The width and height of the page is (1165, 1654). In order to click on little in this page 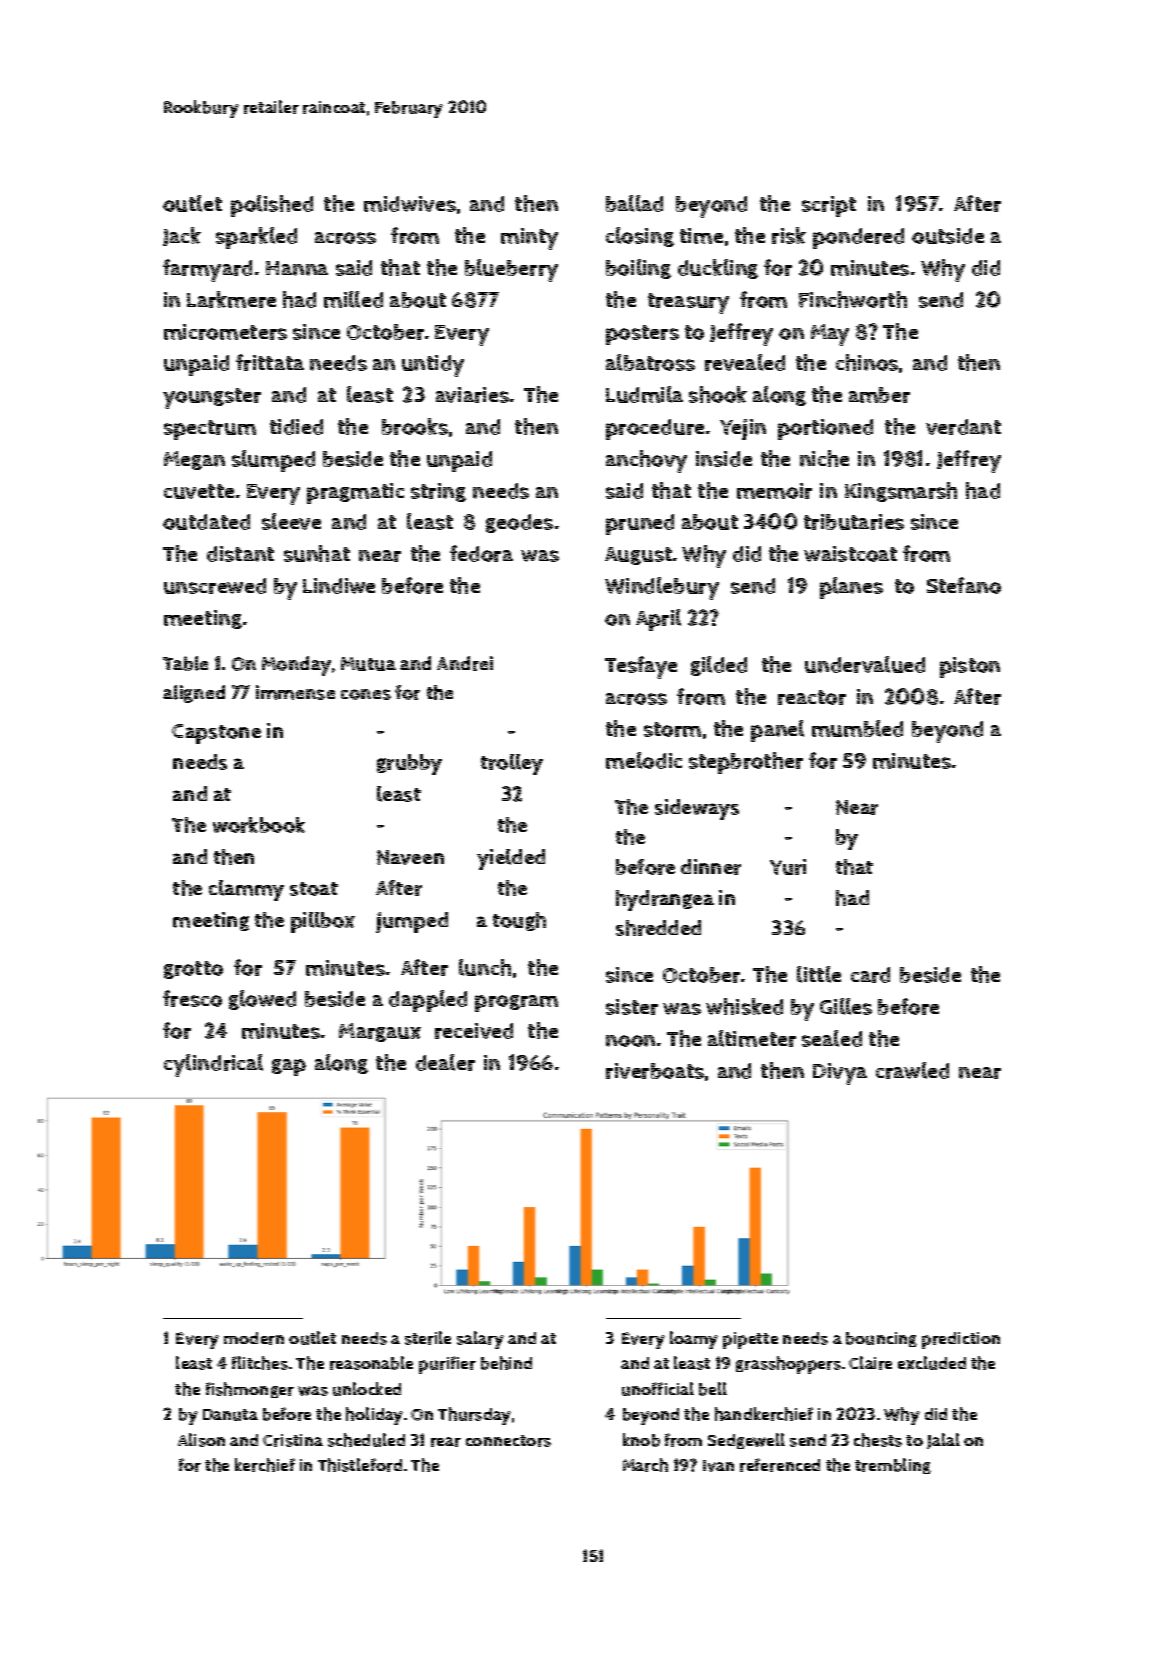, I will do `click(819, 974)`.
